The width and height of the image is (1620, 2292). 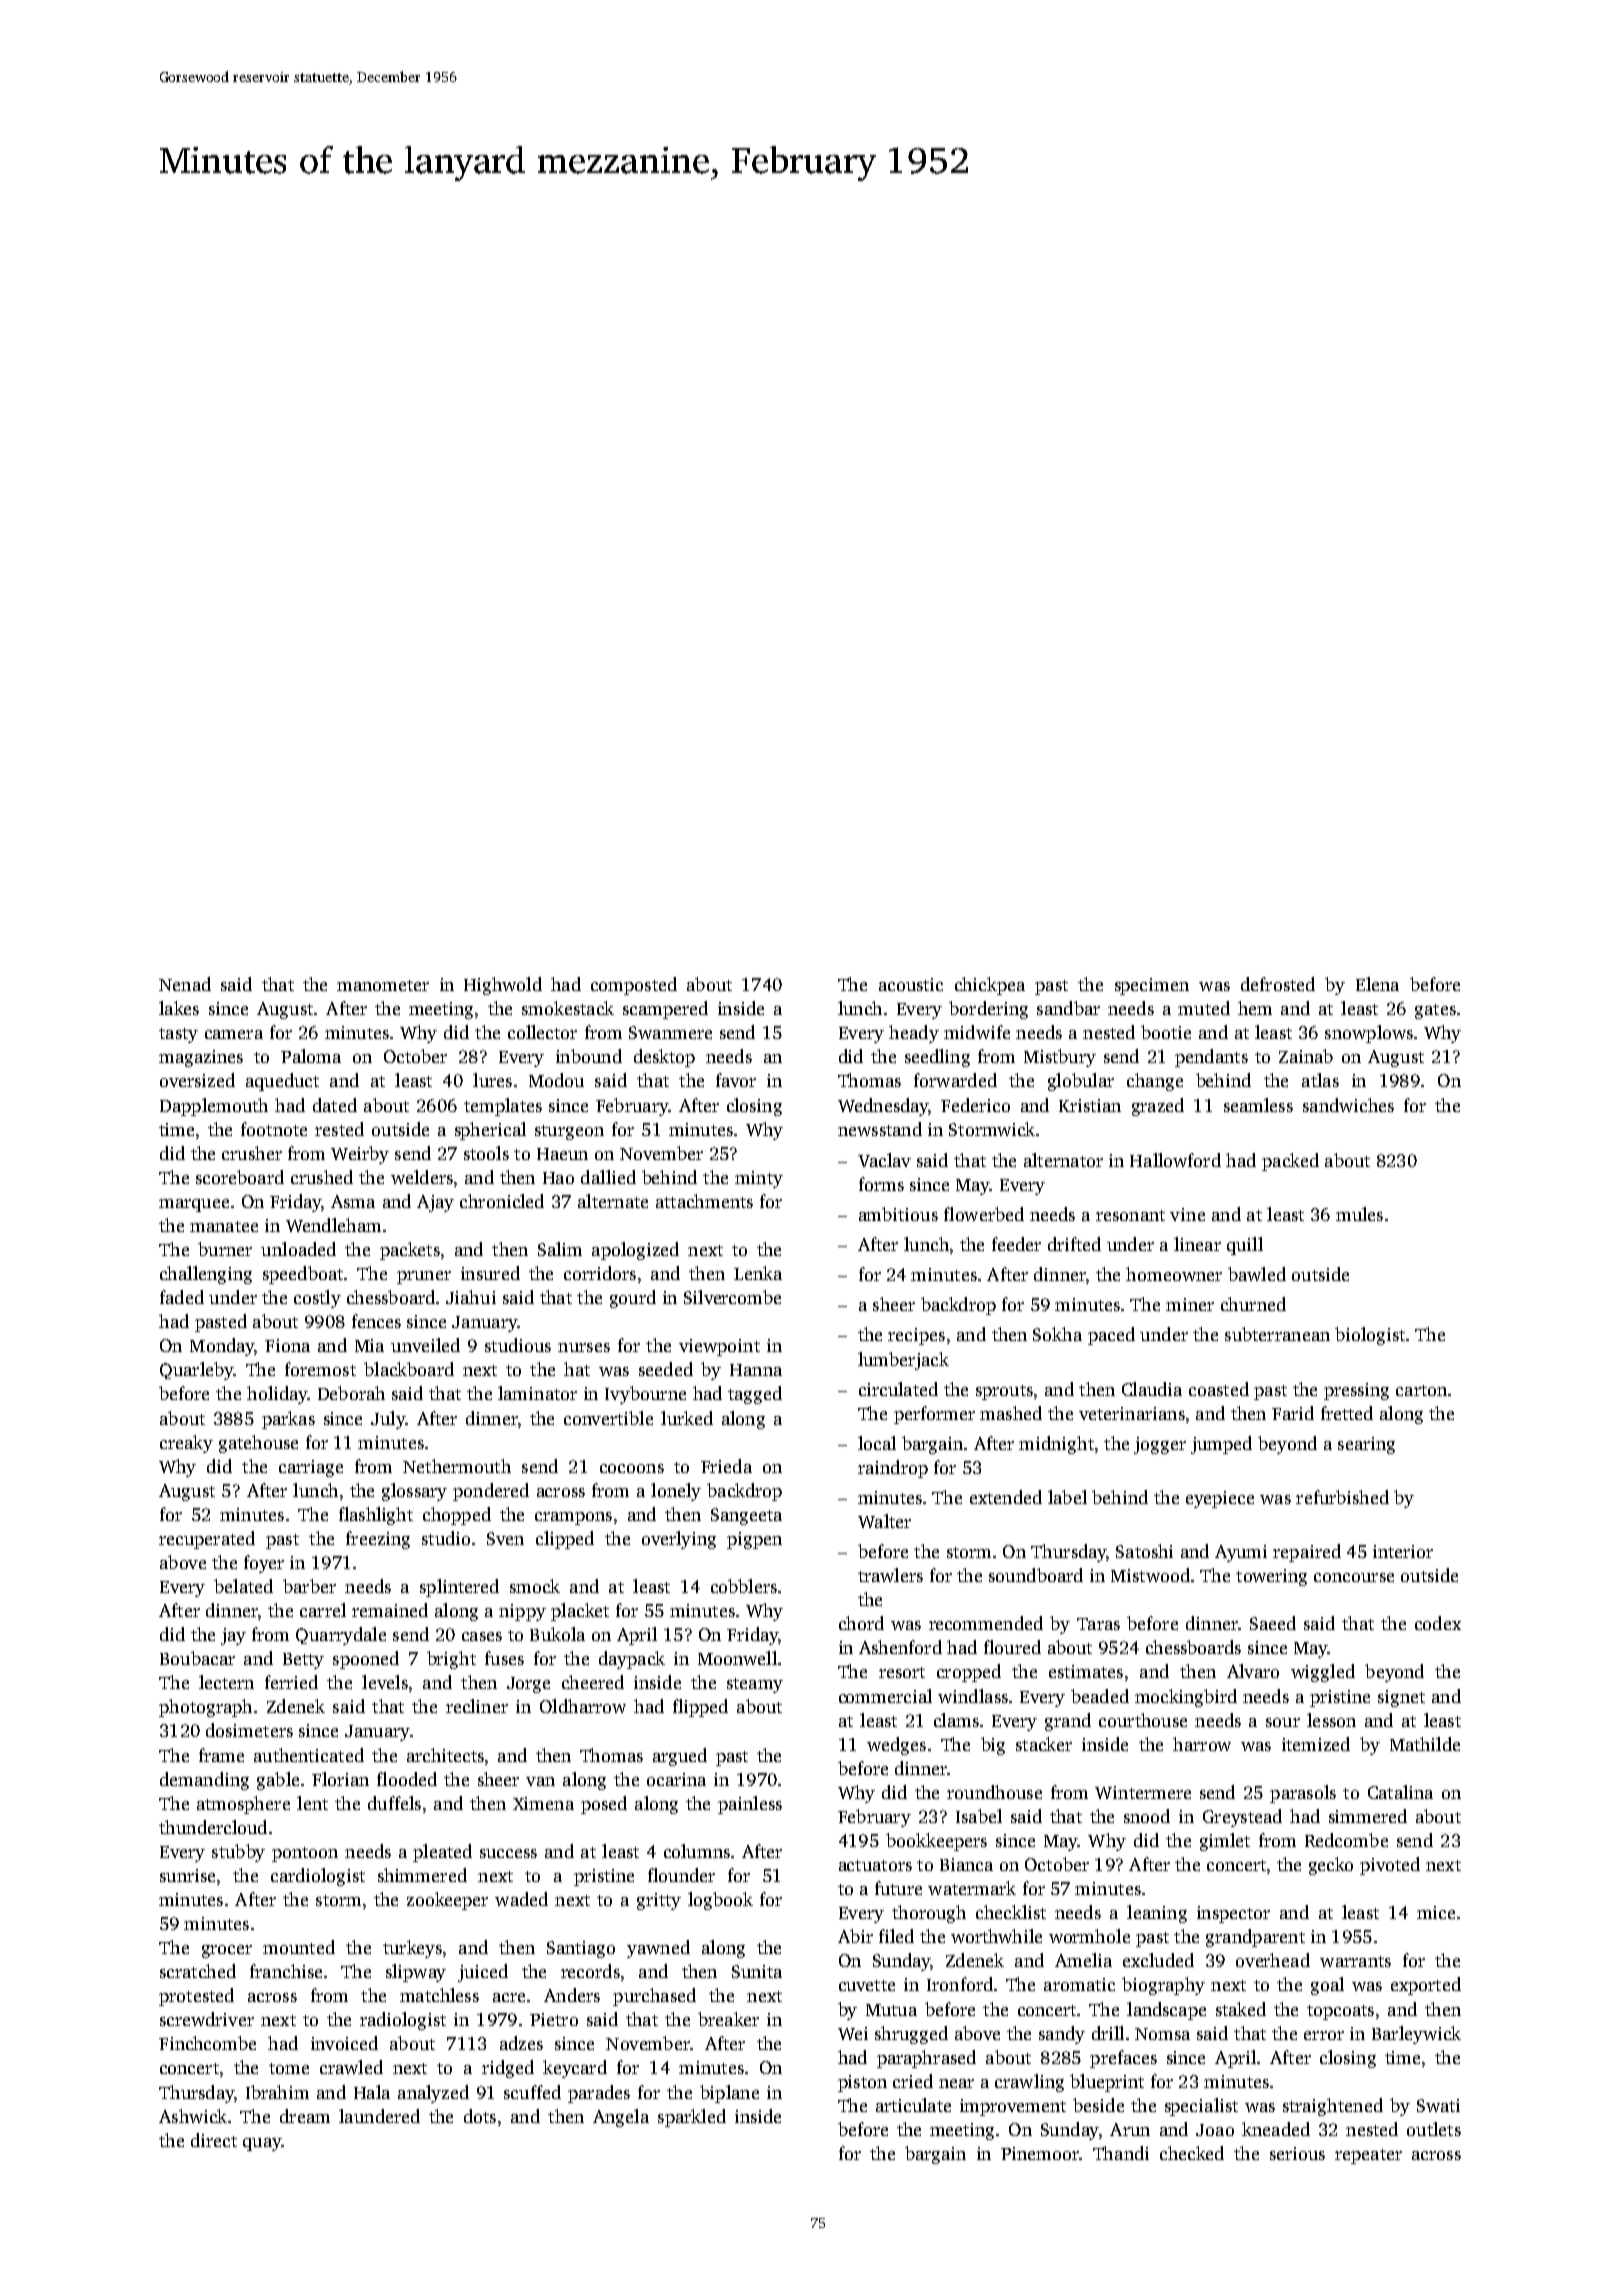 What do you see at coordinates (179, 1008) in the image?
I see `lakes` at bounding box center [179, 1008].
